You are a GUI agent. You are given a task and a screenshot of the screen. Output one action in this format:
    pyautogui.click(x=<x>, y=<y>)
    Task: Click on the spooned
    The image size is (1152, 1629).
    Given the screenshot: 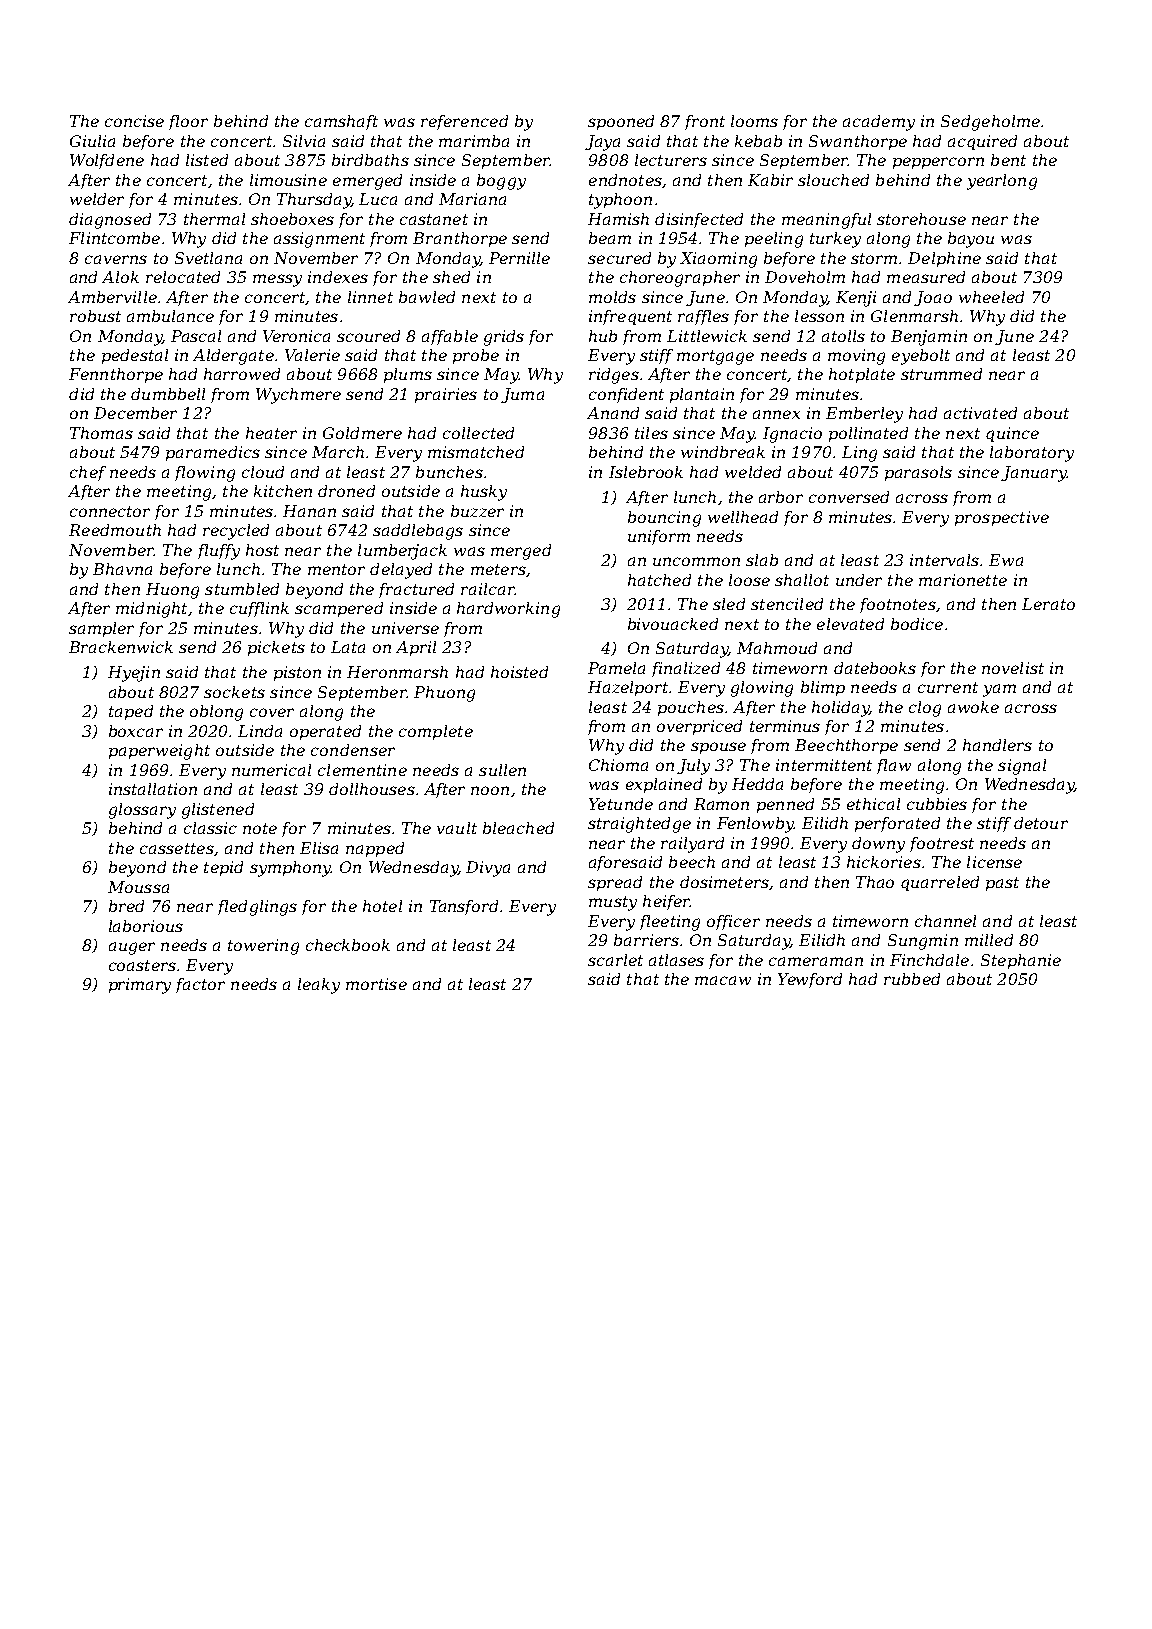 What is the action you would take?
    pyautogui.click(x=621, y=122)
